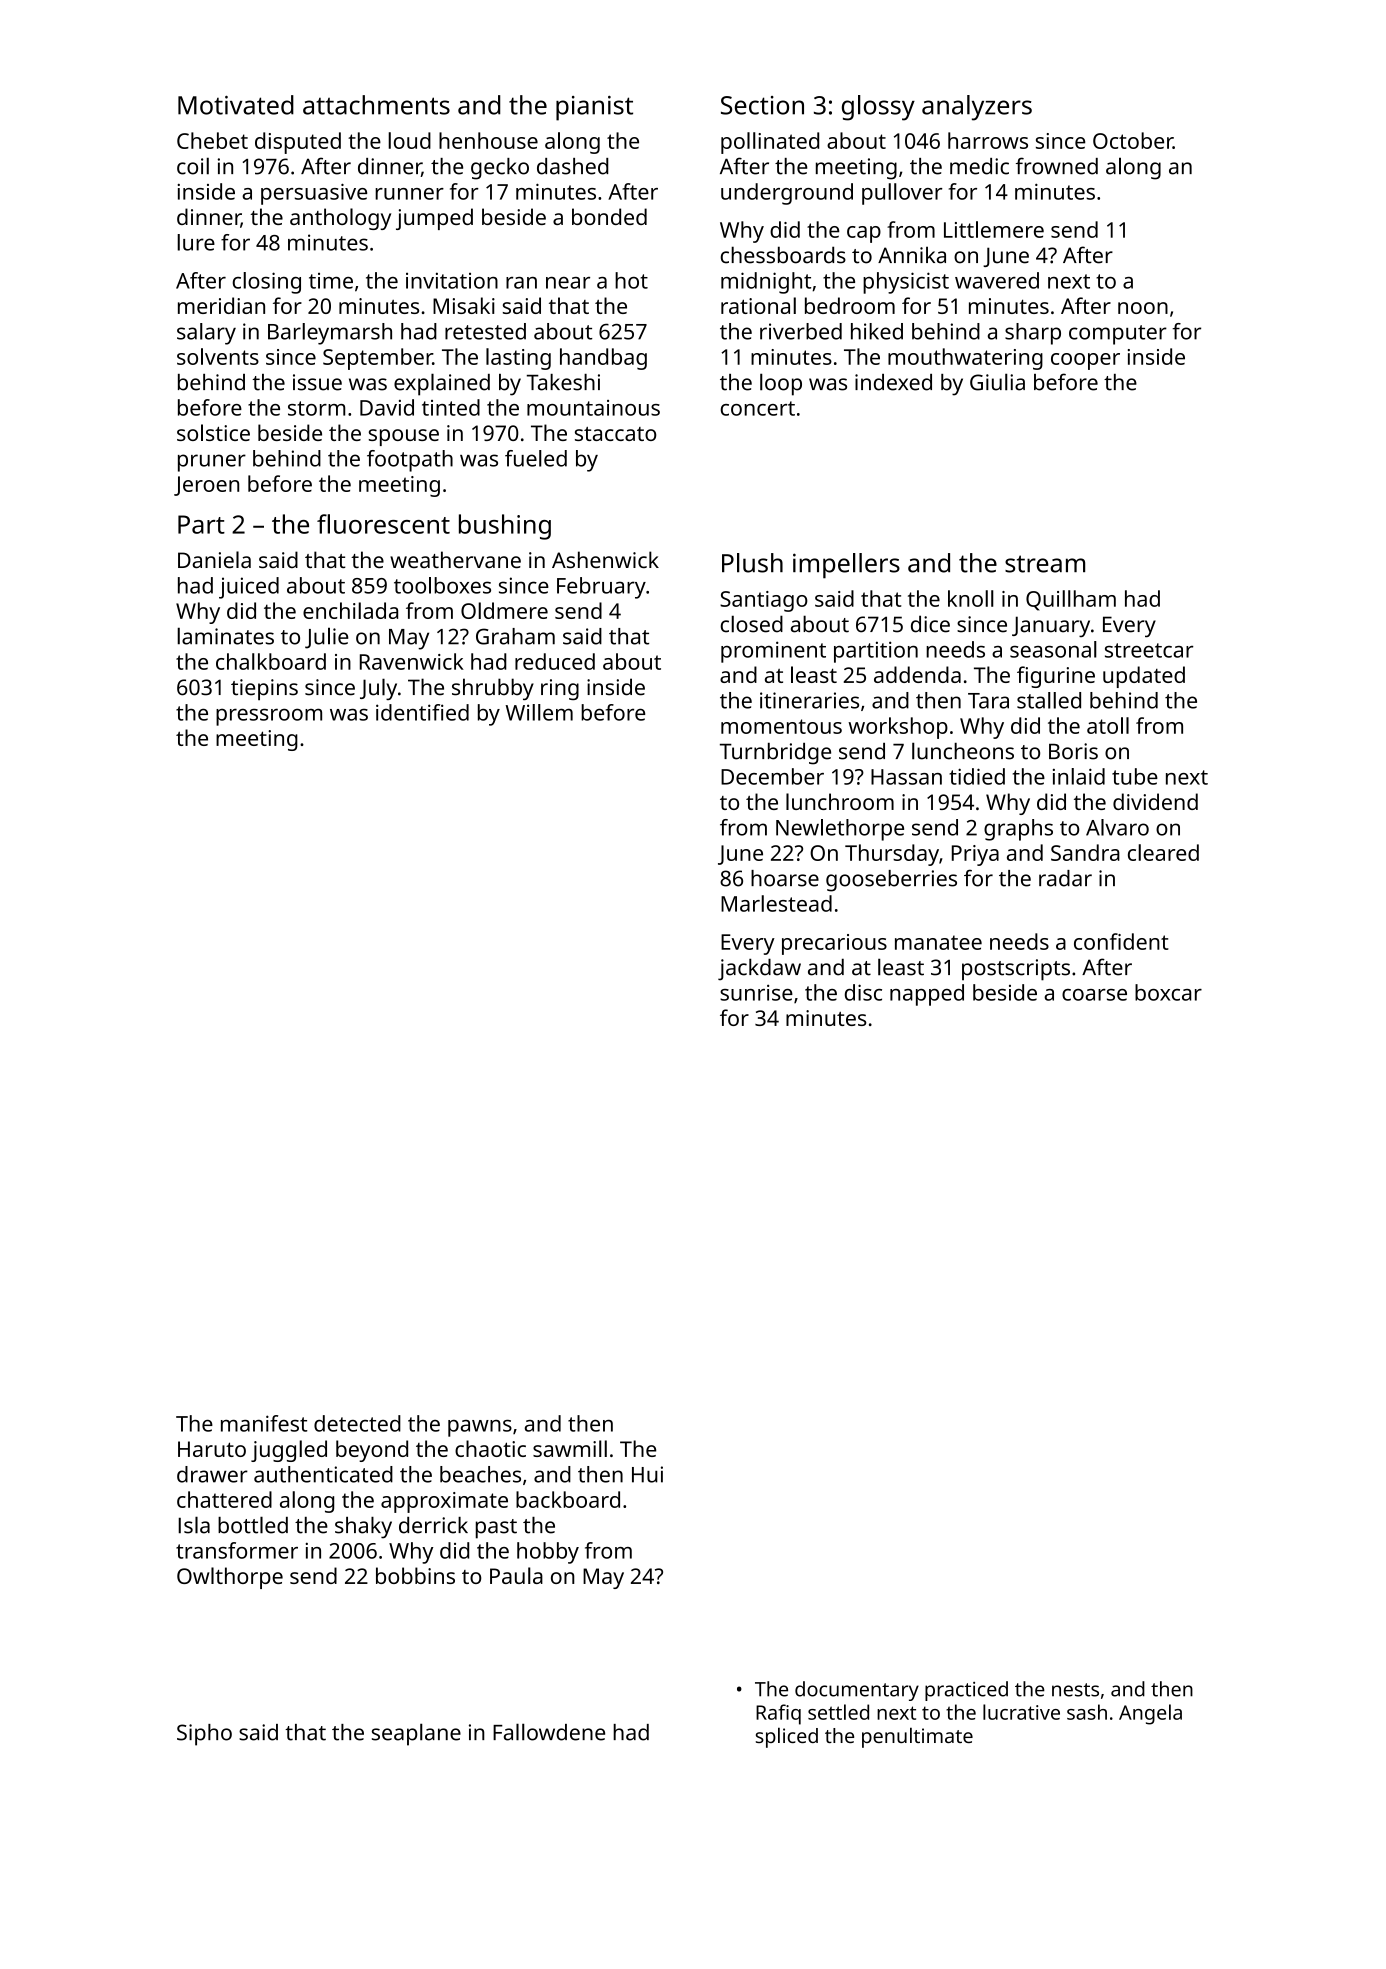 This screenshot has width=1386, height=1969. What do you see at coordinates (422, 712) in the screenshot?
I see `identified` at bounding box center [422, 712].
